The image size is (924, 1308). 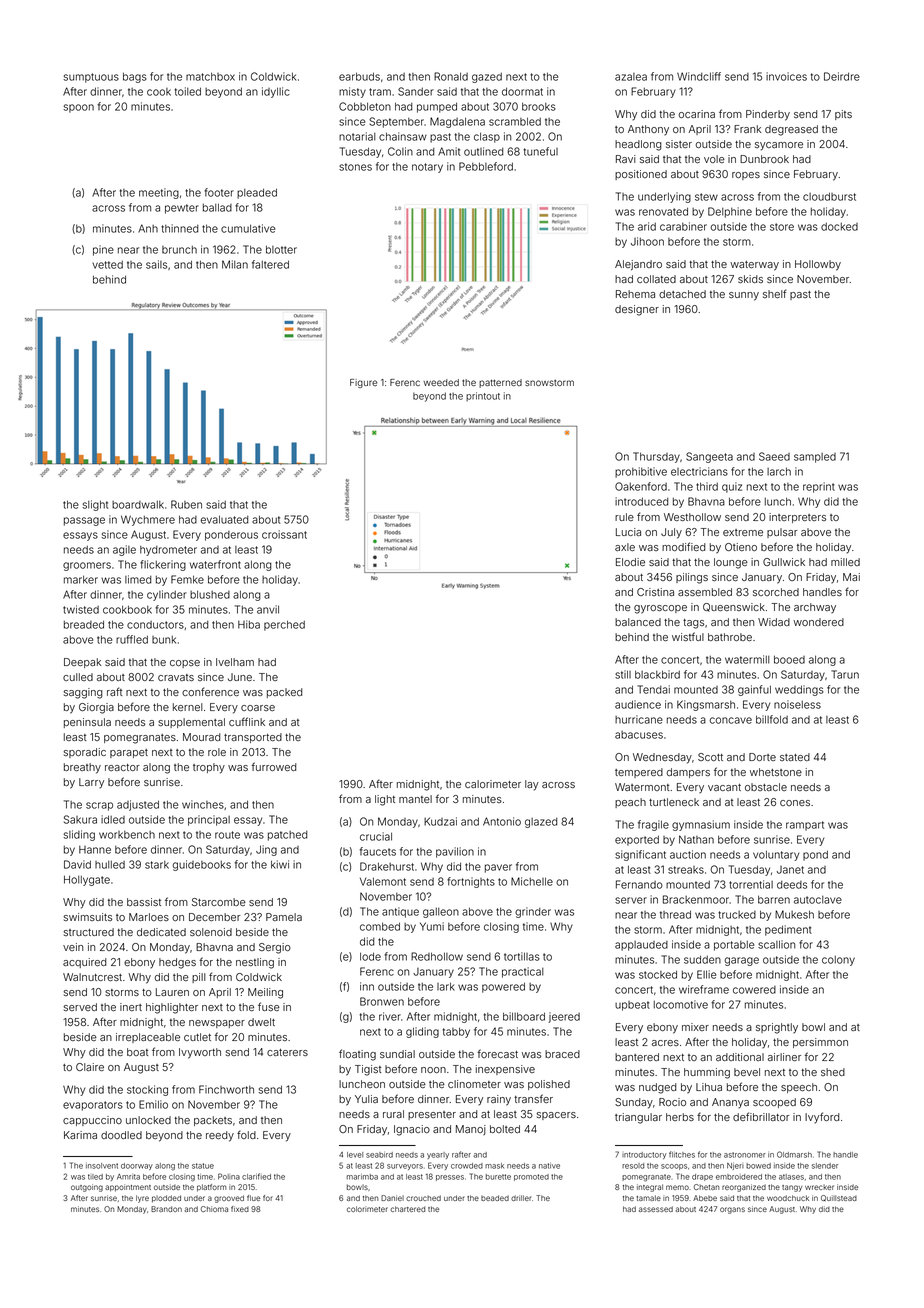 What do you see at coordinates (284, 534) in the image?
I see `croissant` at bounding box center [284, 534].
